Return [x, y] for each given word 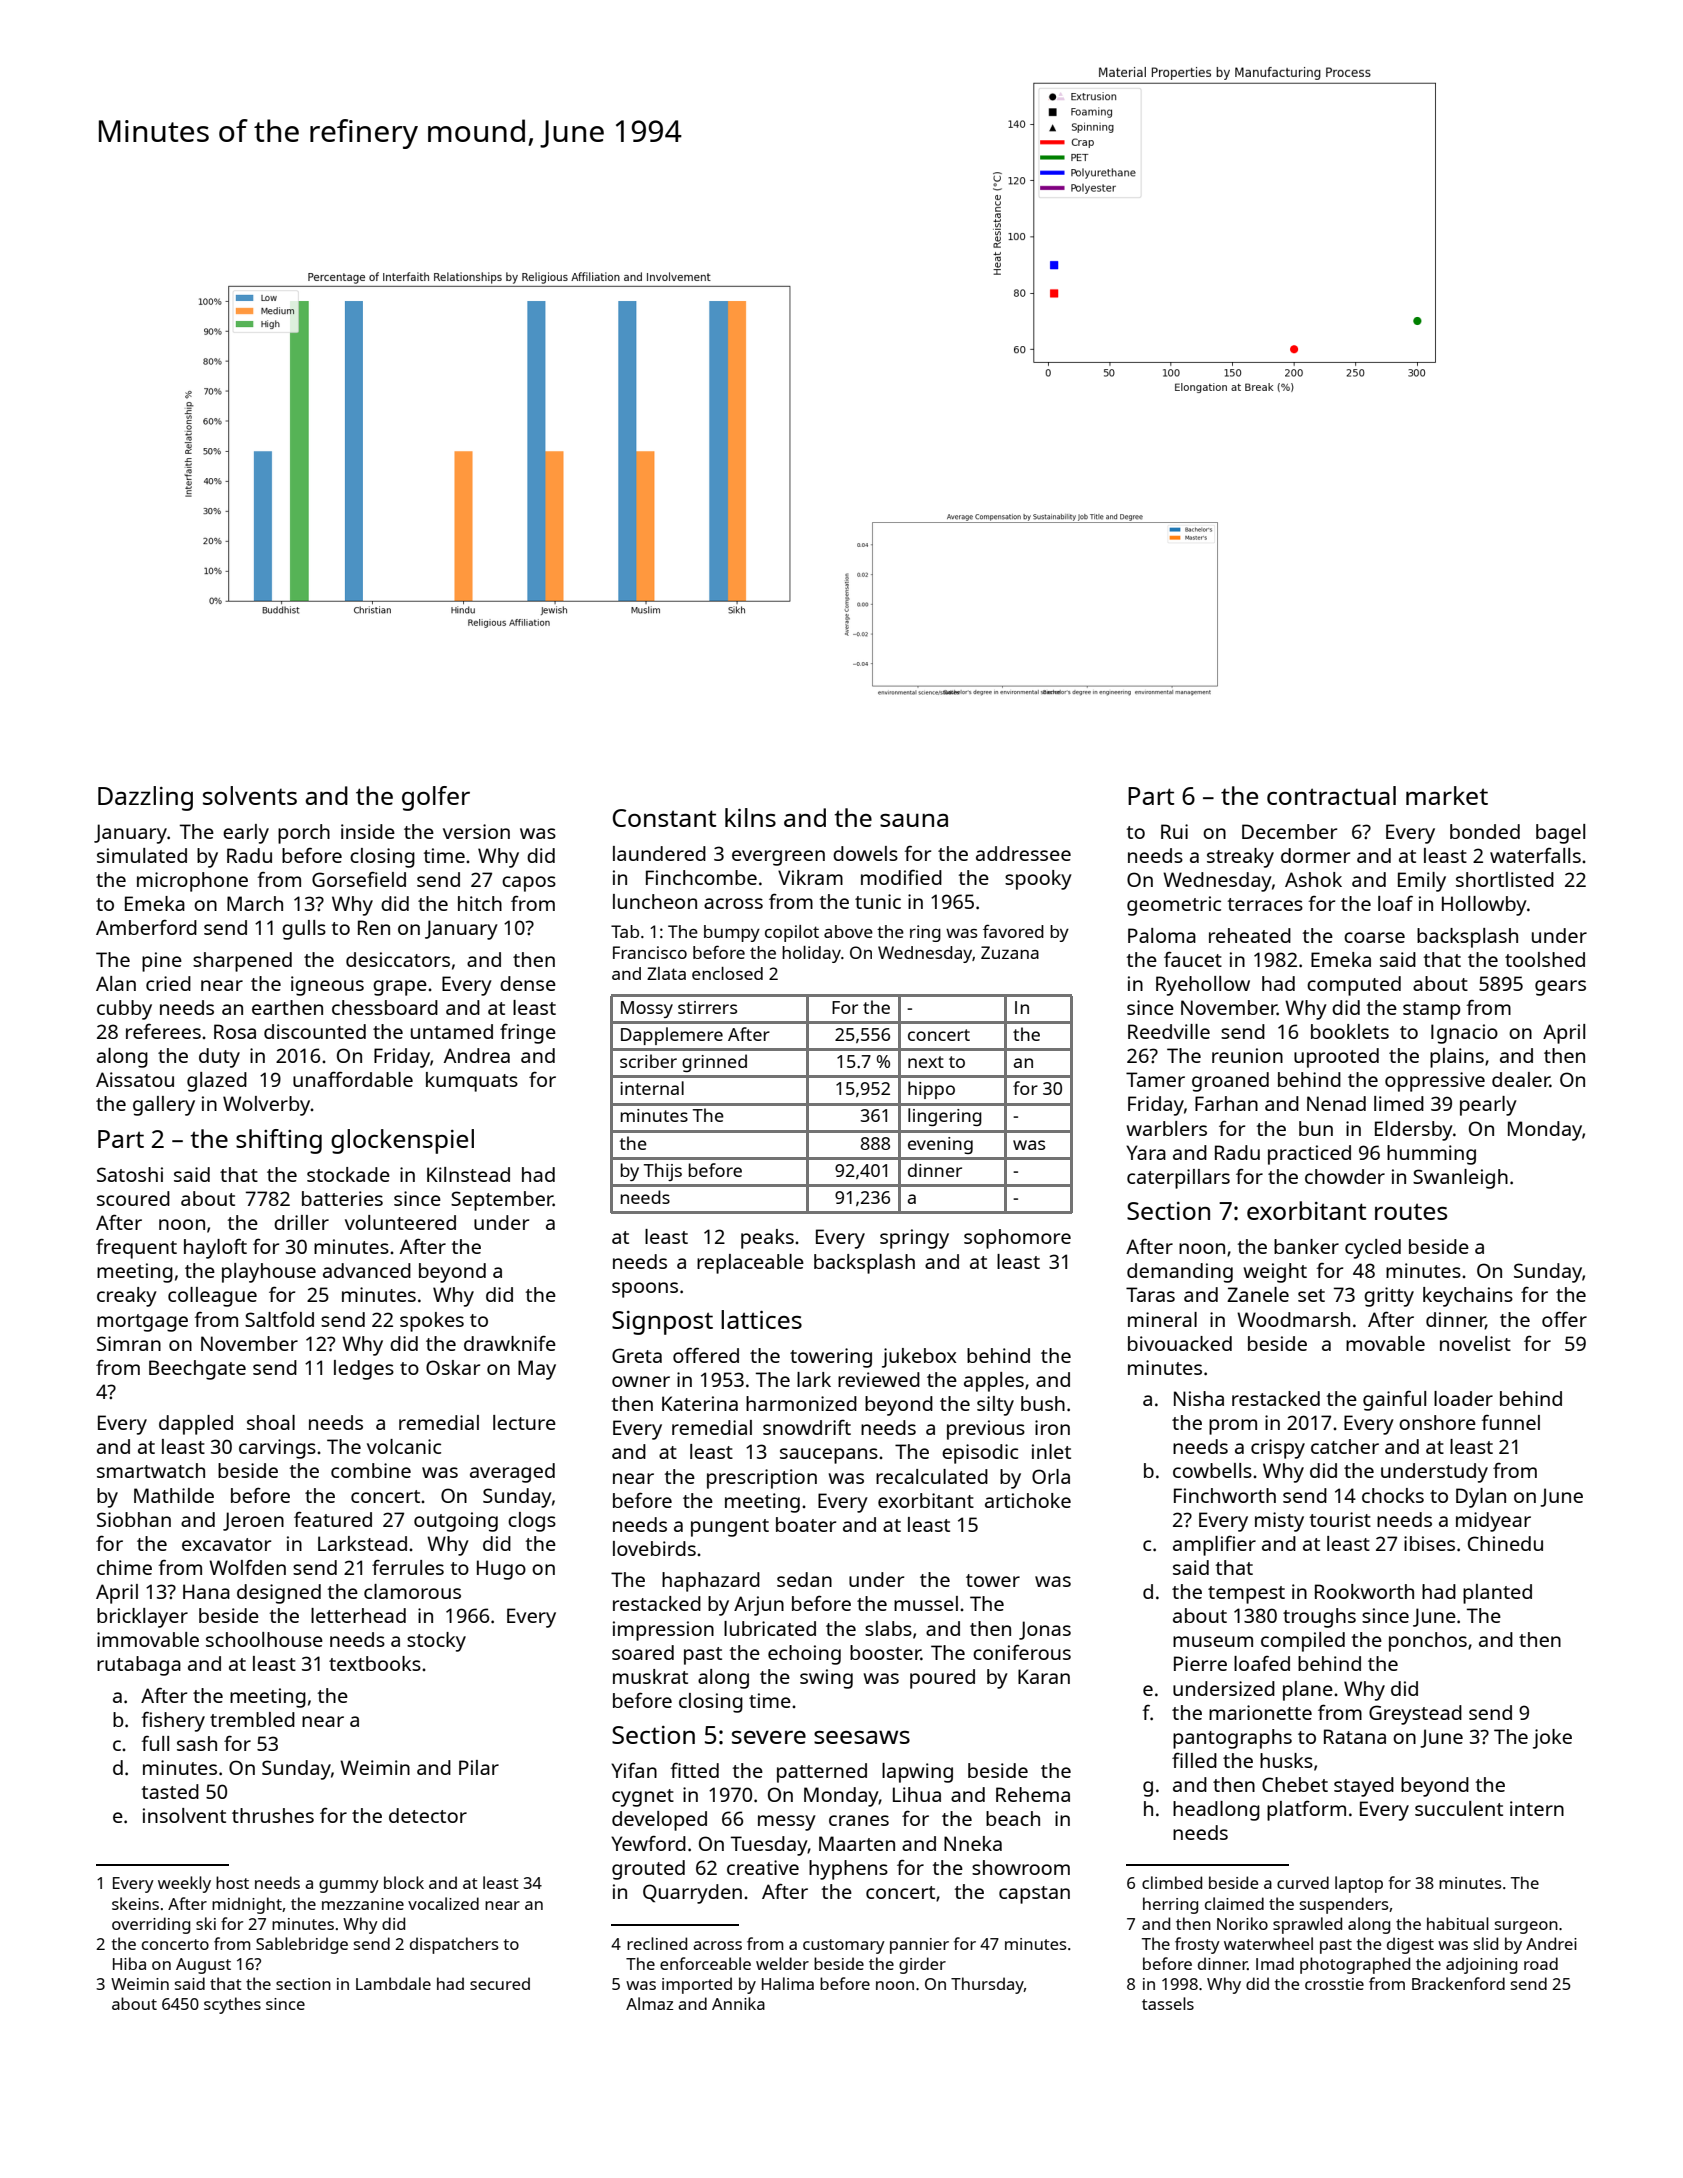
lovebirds [654, 1548]
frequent [136, 1248]
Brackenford [1458, 1983]
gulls [304, 930]
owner [641, 1381]
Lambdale [393, 1983]
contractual [1331, 795]
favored [1013, 931]
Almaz [649, 2003]
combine [371, 1470]
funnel [1510, 1422]
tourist [1340, 1519]
